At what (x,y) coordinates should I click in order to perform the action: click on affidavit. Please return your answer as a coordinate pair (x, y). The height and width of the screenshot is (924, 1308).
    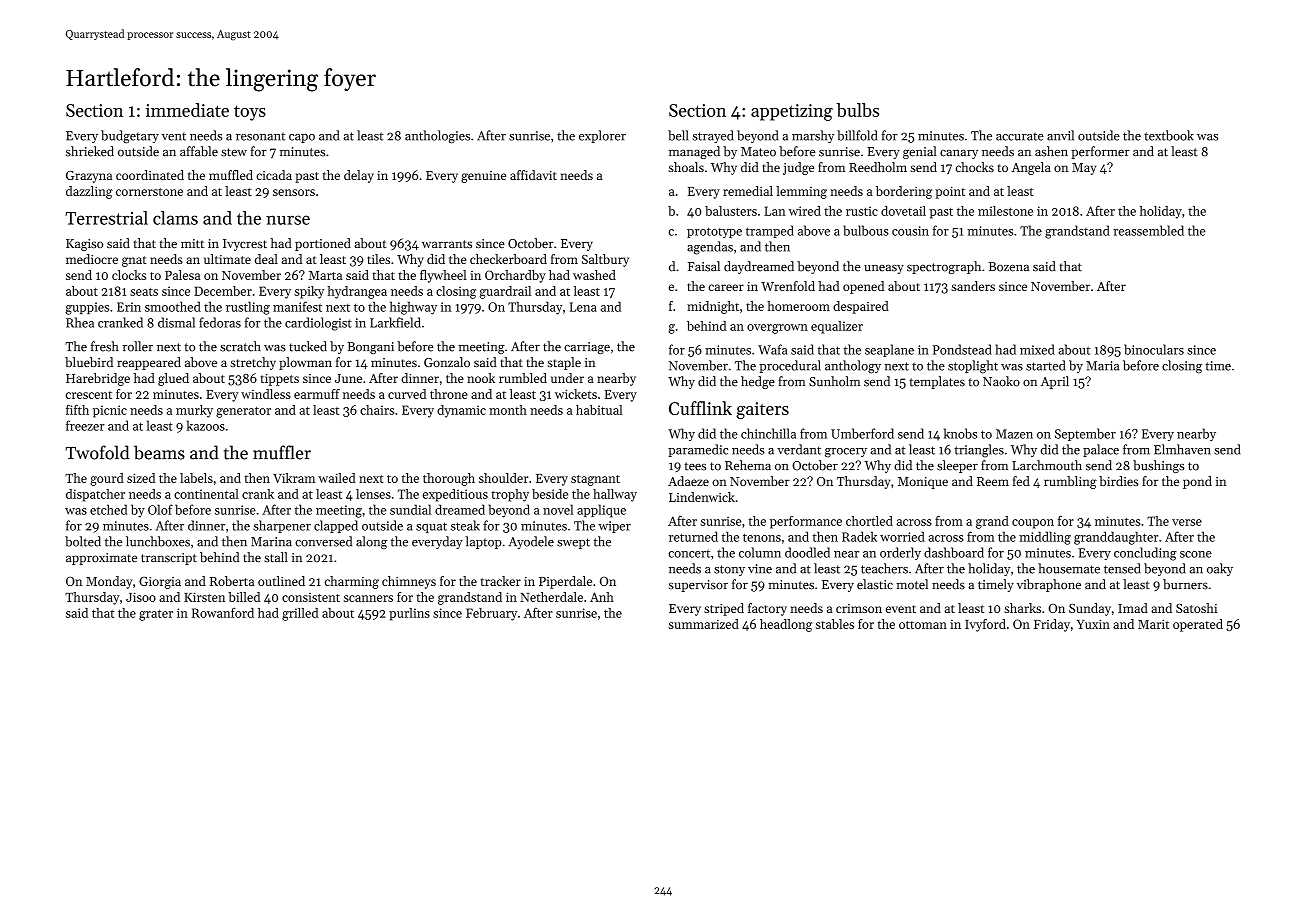
    Looking at the image, I should click on (533, 175).
